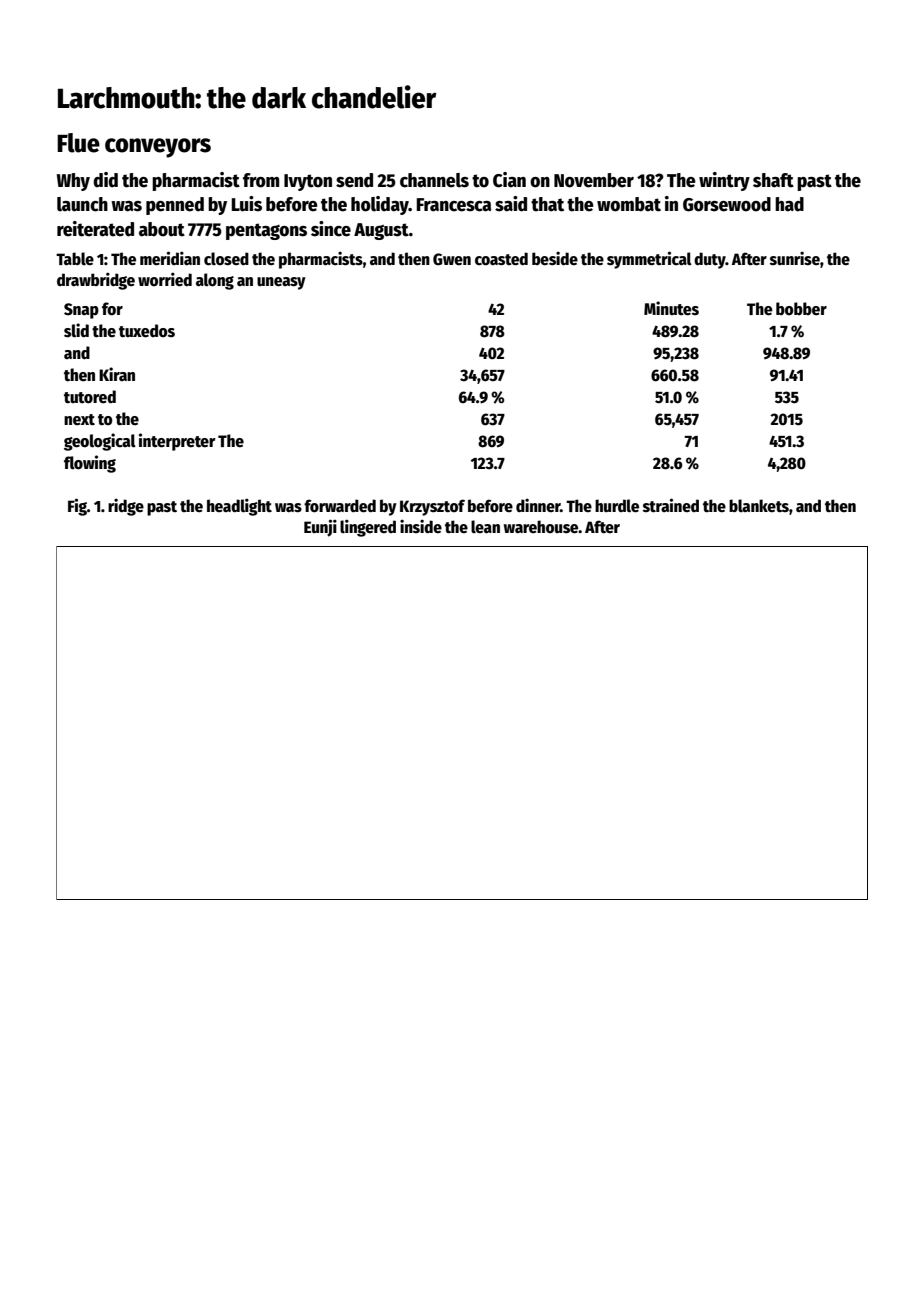 The width and height of the page is (924, 1308). Describe the element at coordinates (117, 374) in the page. I see `Kiran` at that location.
